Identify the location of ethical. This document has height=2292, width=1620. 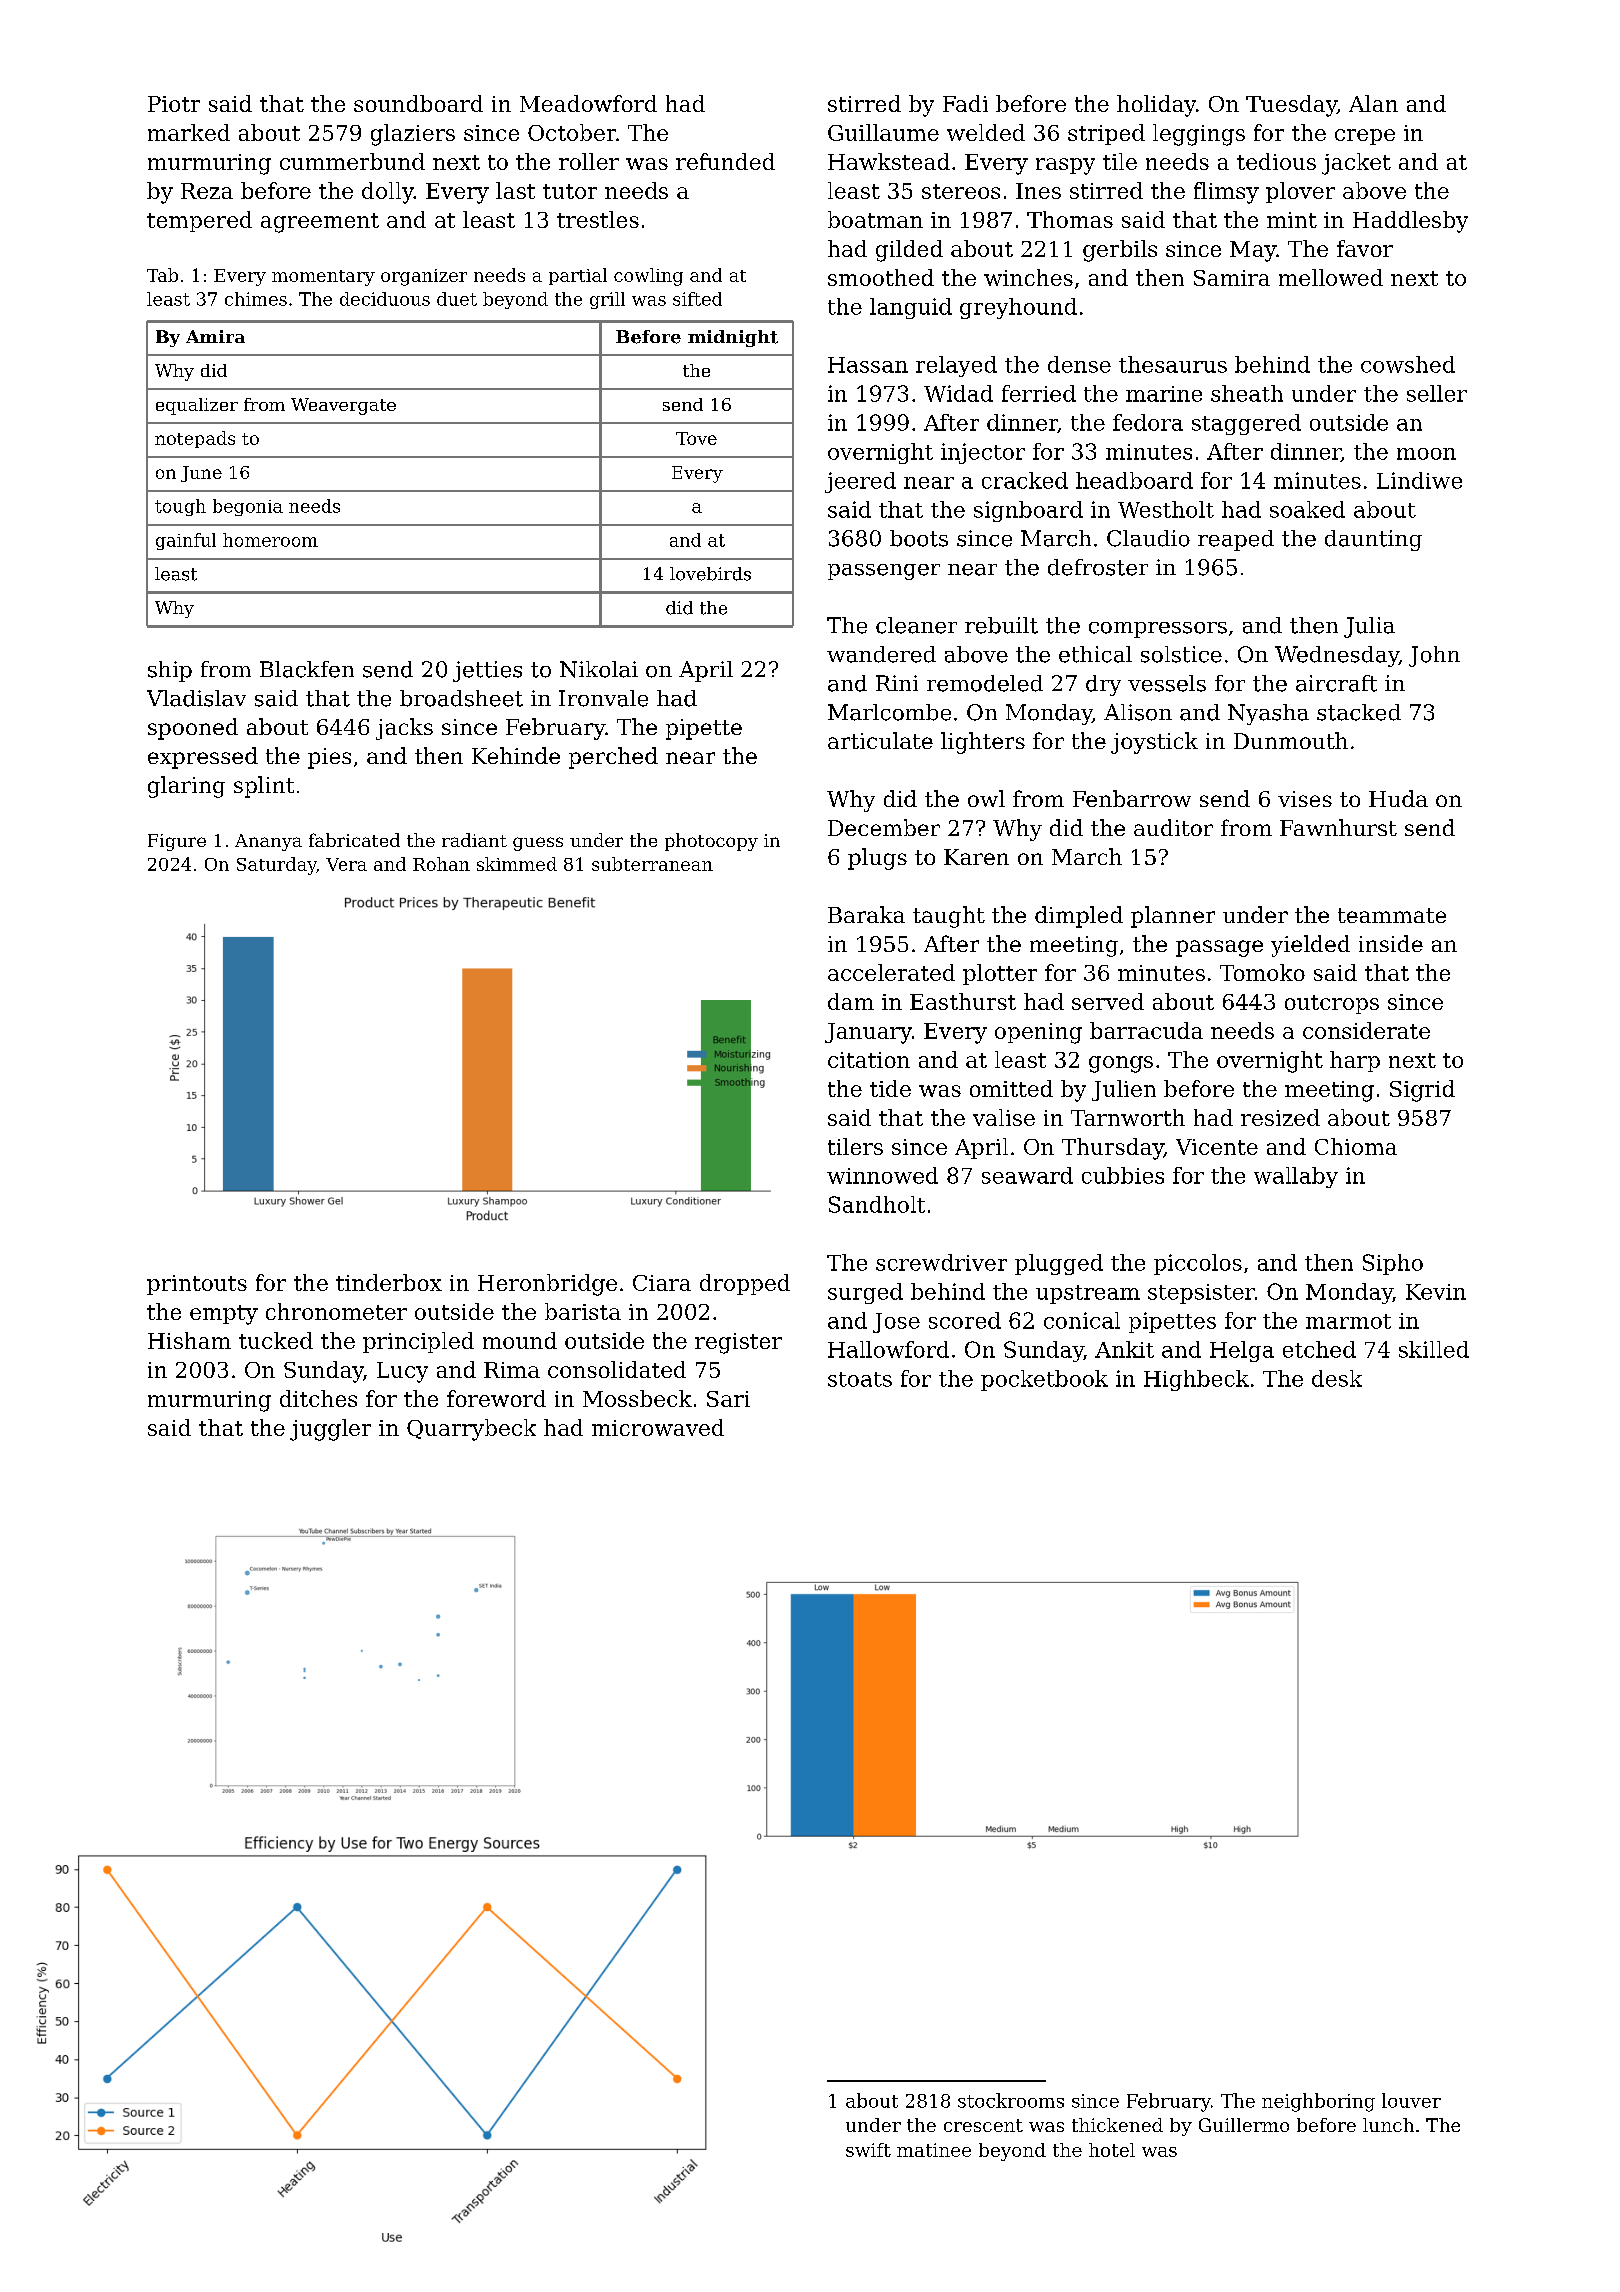
(1095, 654).
